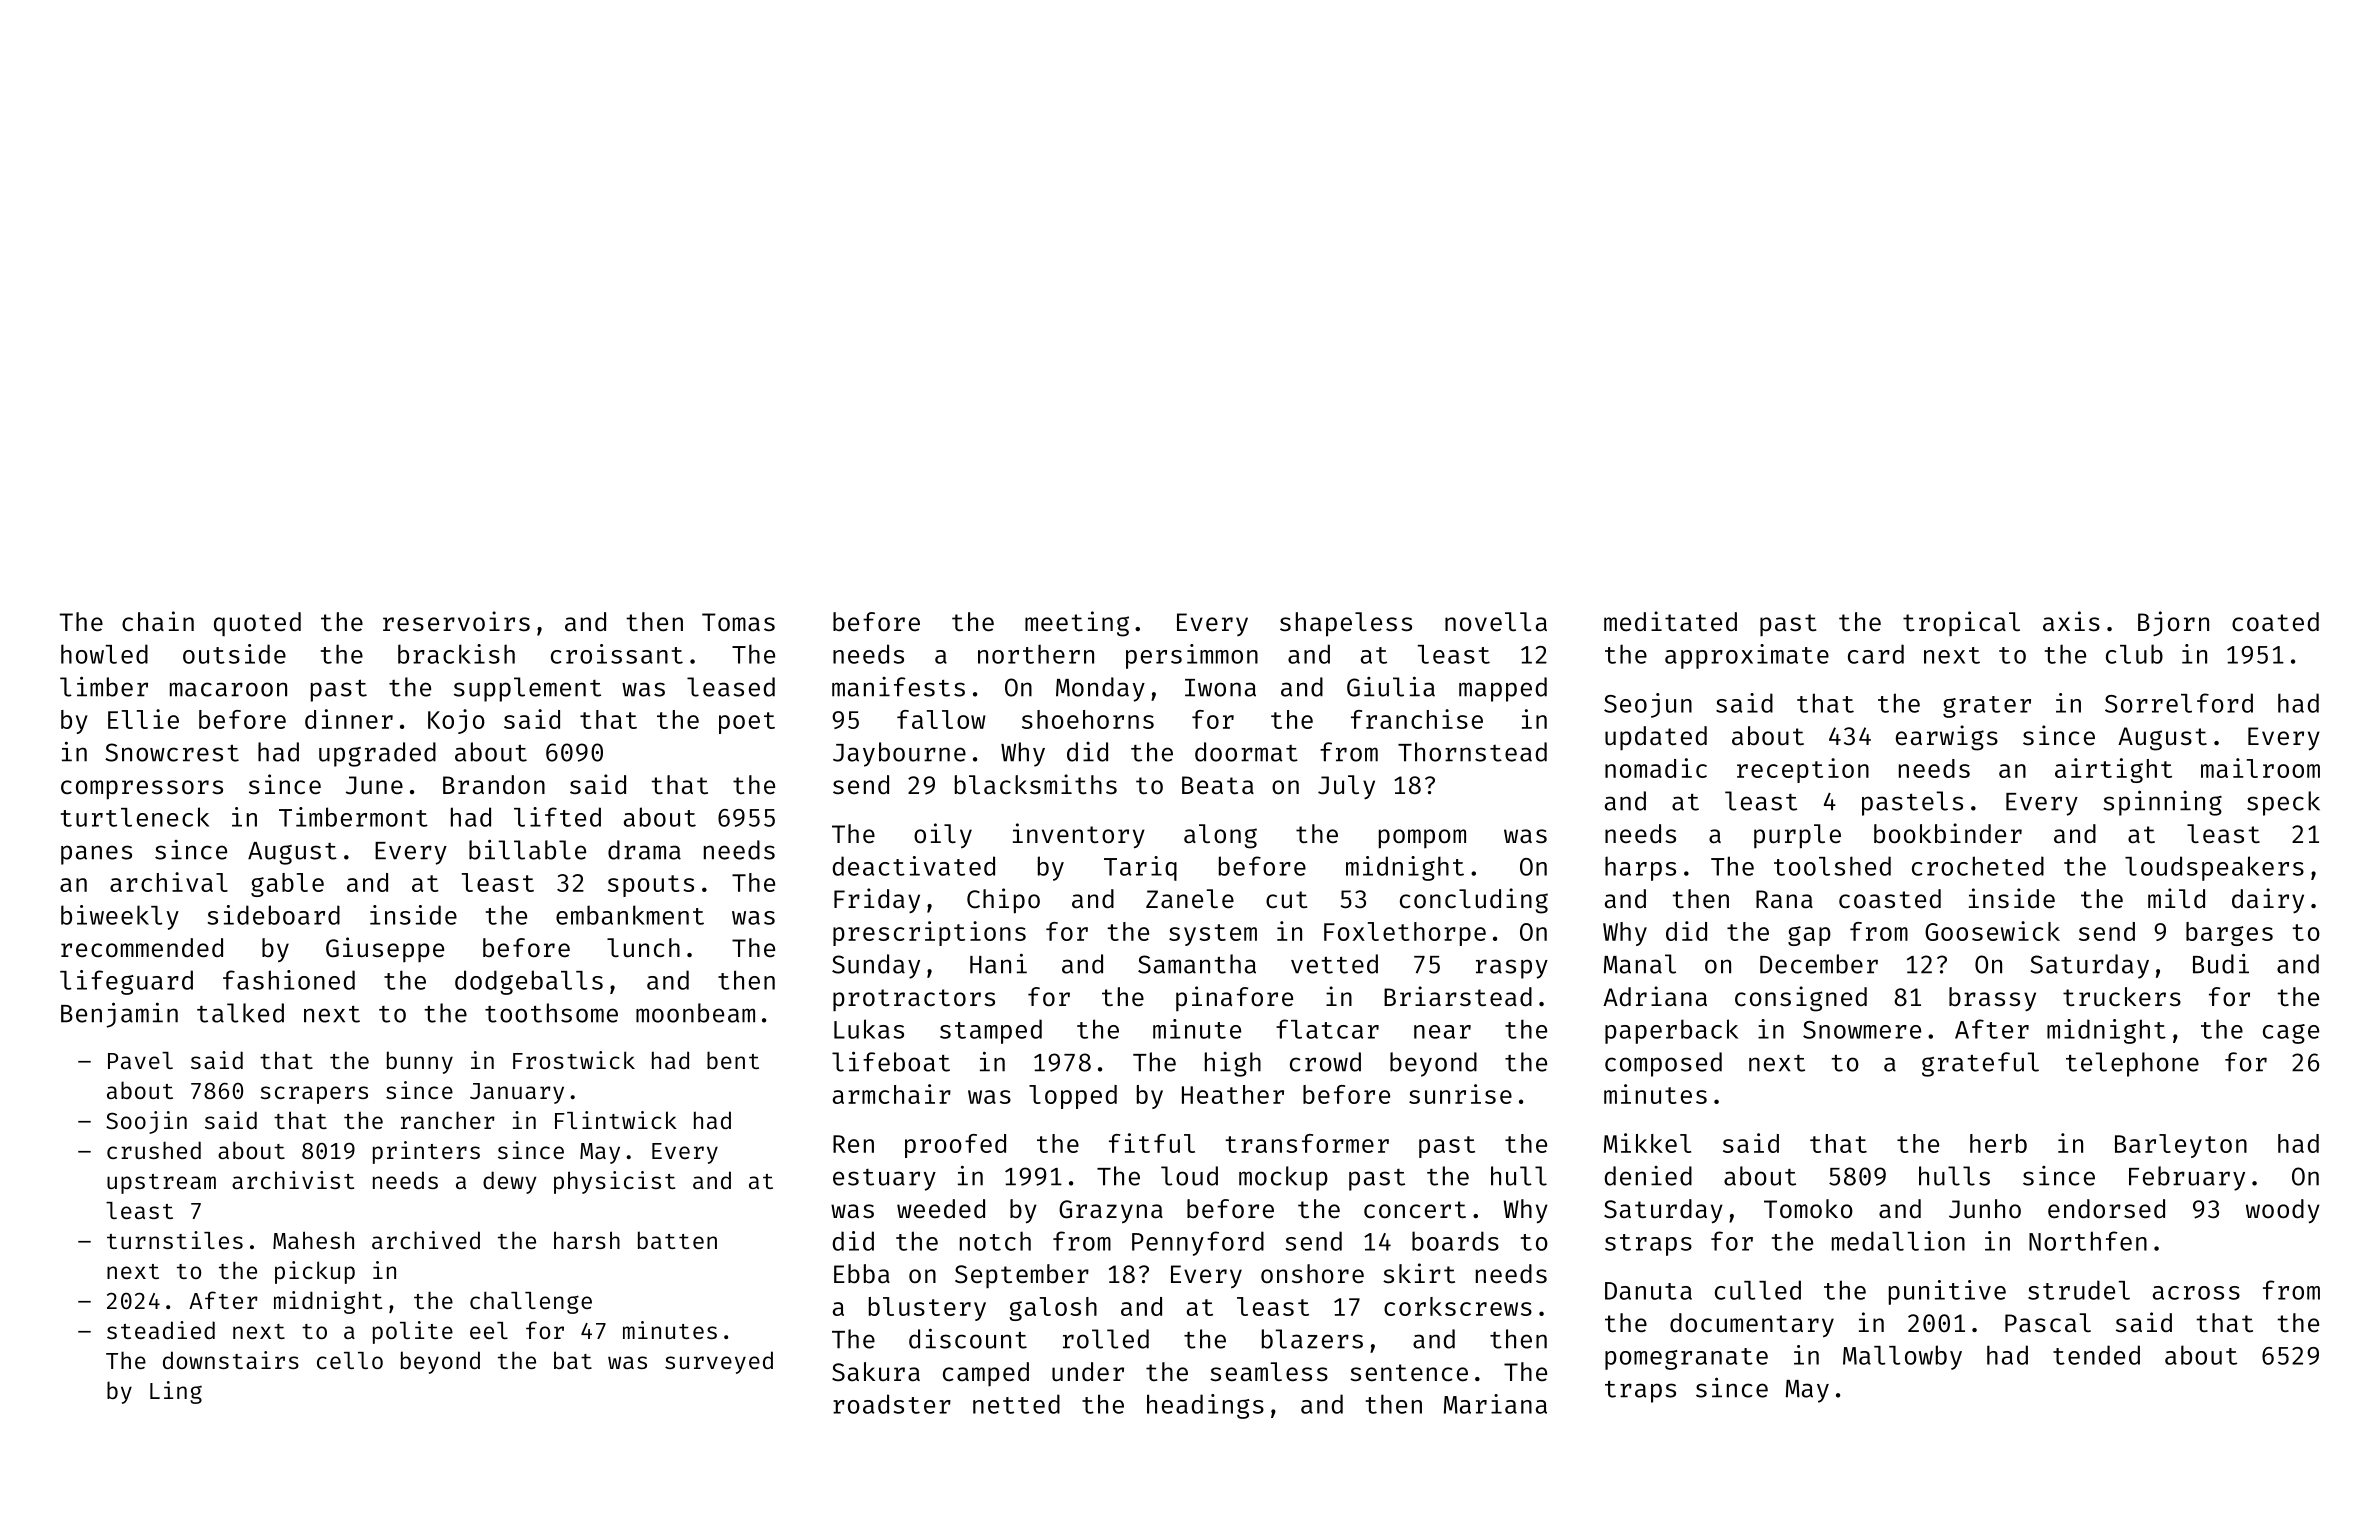 Image resolution: width=2380 pixels, height=1540 pixels. What do you see at coordinates (1998, 1143) in the document?
I see `herb` at bounding box center [1998, 1143].
